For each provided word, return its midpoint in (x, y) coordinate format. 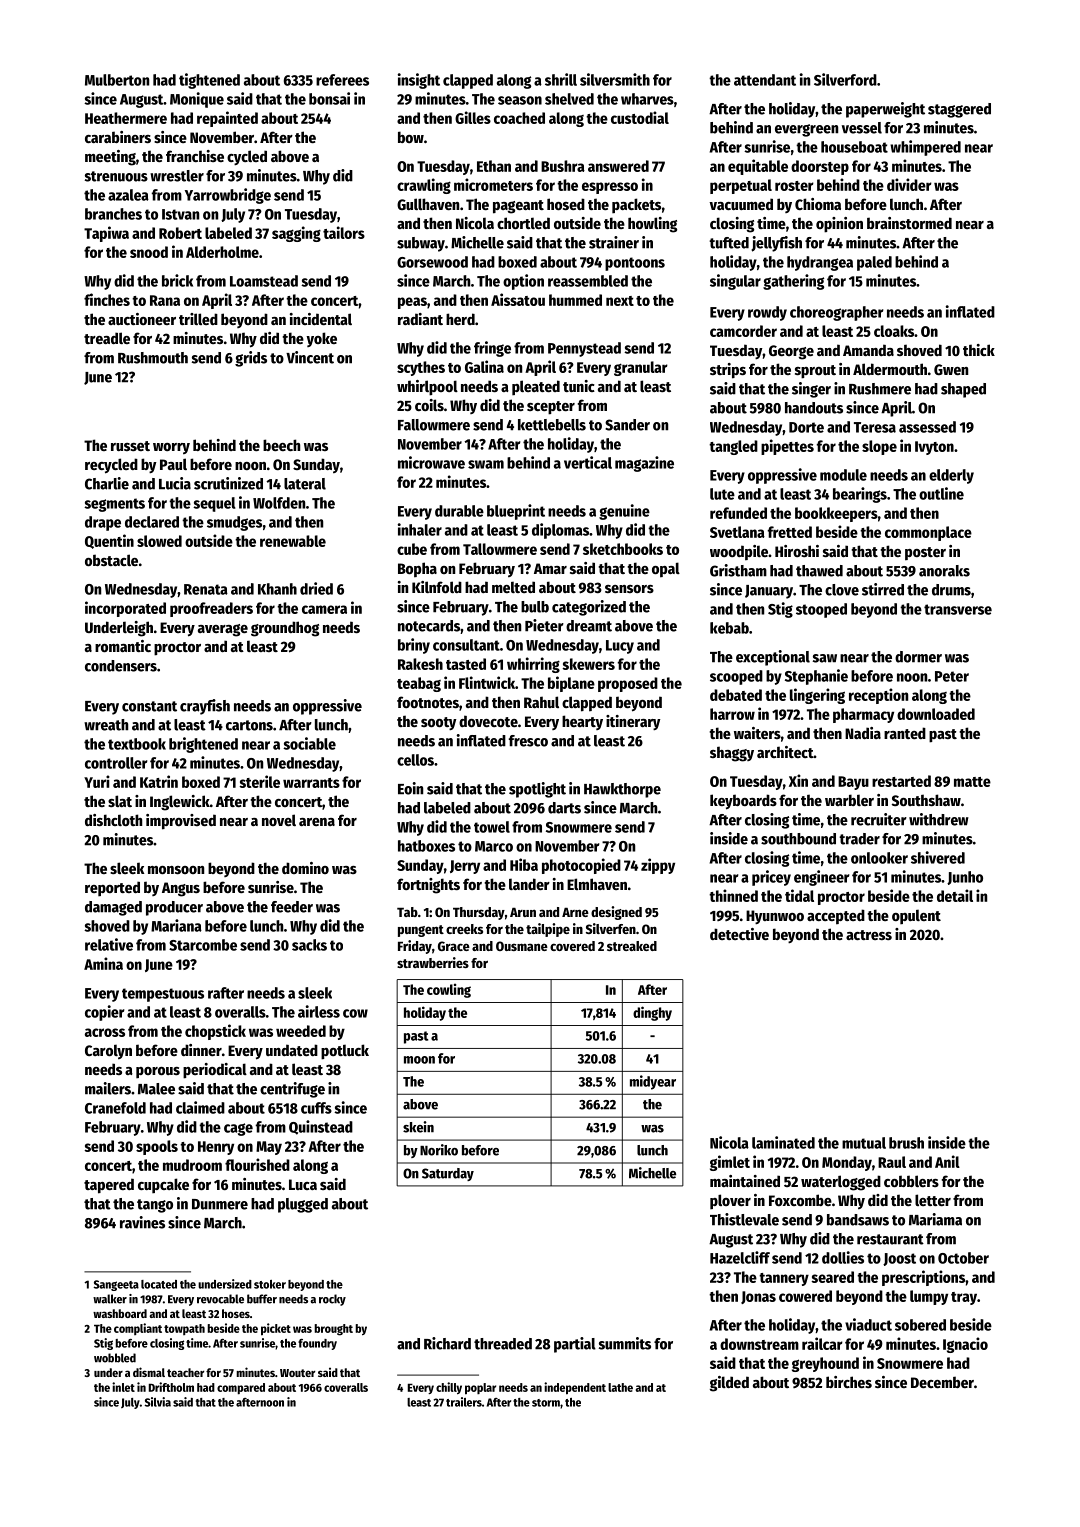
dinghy (652, 1013)
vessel (862, 128)
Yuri (97, 781)
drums (951, 590)
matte (972, 782)
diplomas (560, 531)
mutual (864, 1143)
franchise (195, 156)
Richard (447, 1343)
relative (109, 944)
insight (419, 81)
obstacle (111, 560)
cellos (415, 760)
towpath (184, 1329)
